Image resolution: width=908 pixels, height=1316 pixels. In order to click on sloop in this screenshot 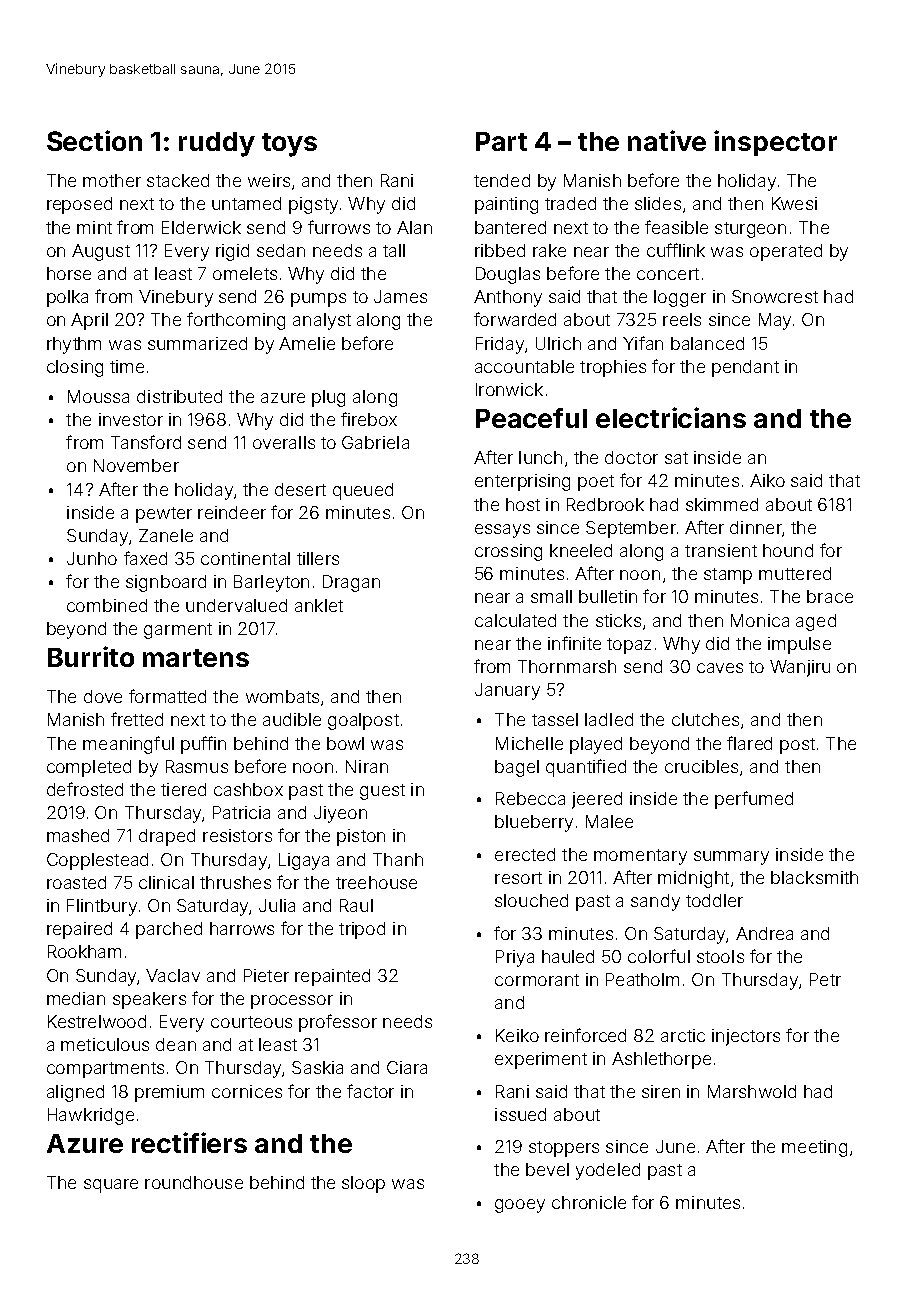, I will do `click(363, 1184)`.
